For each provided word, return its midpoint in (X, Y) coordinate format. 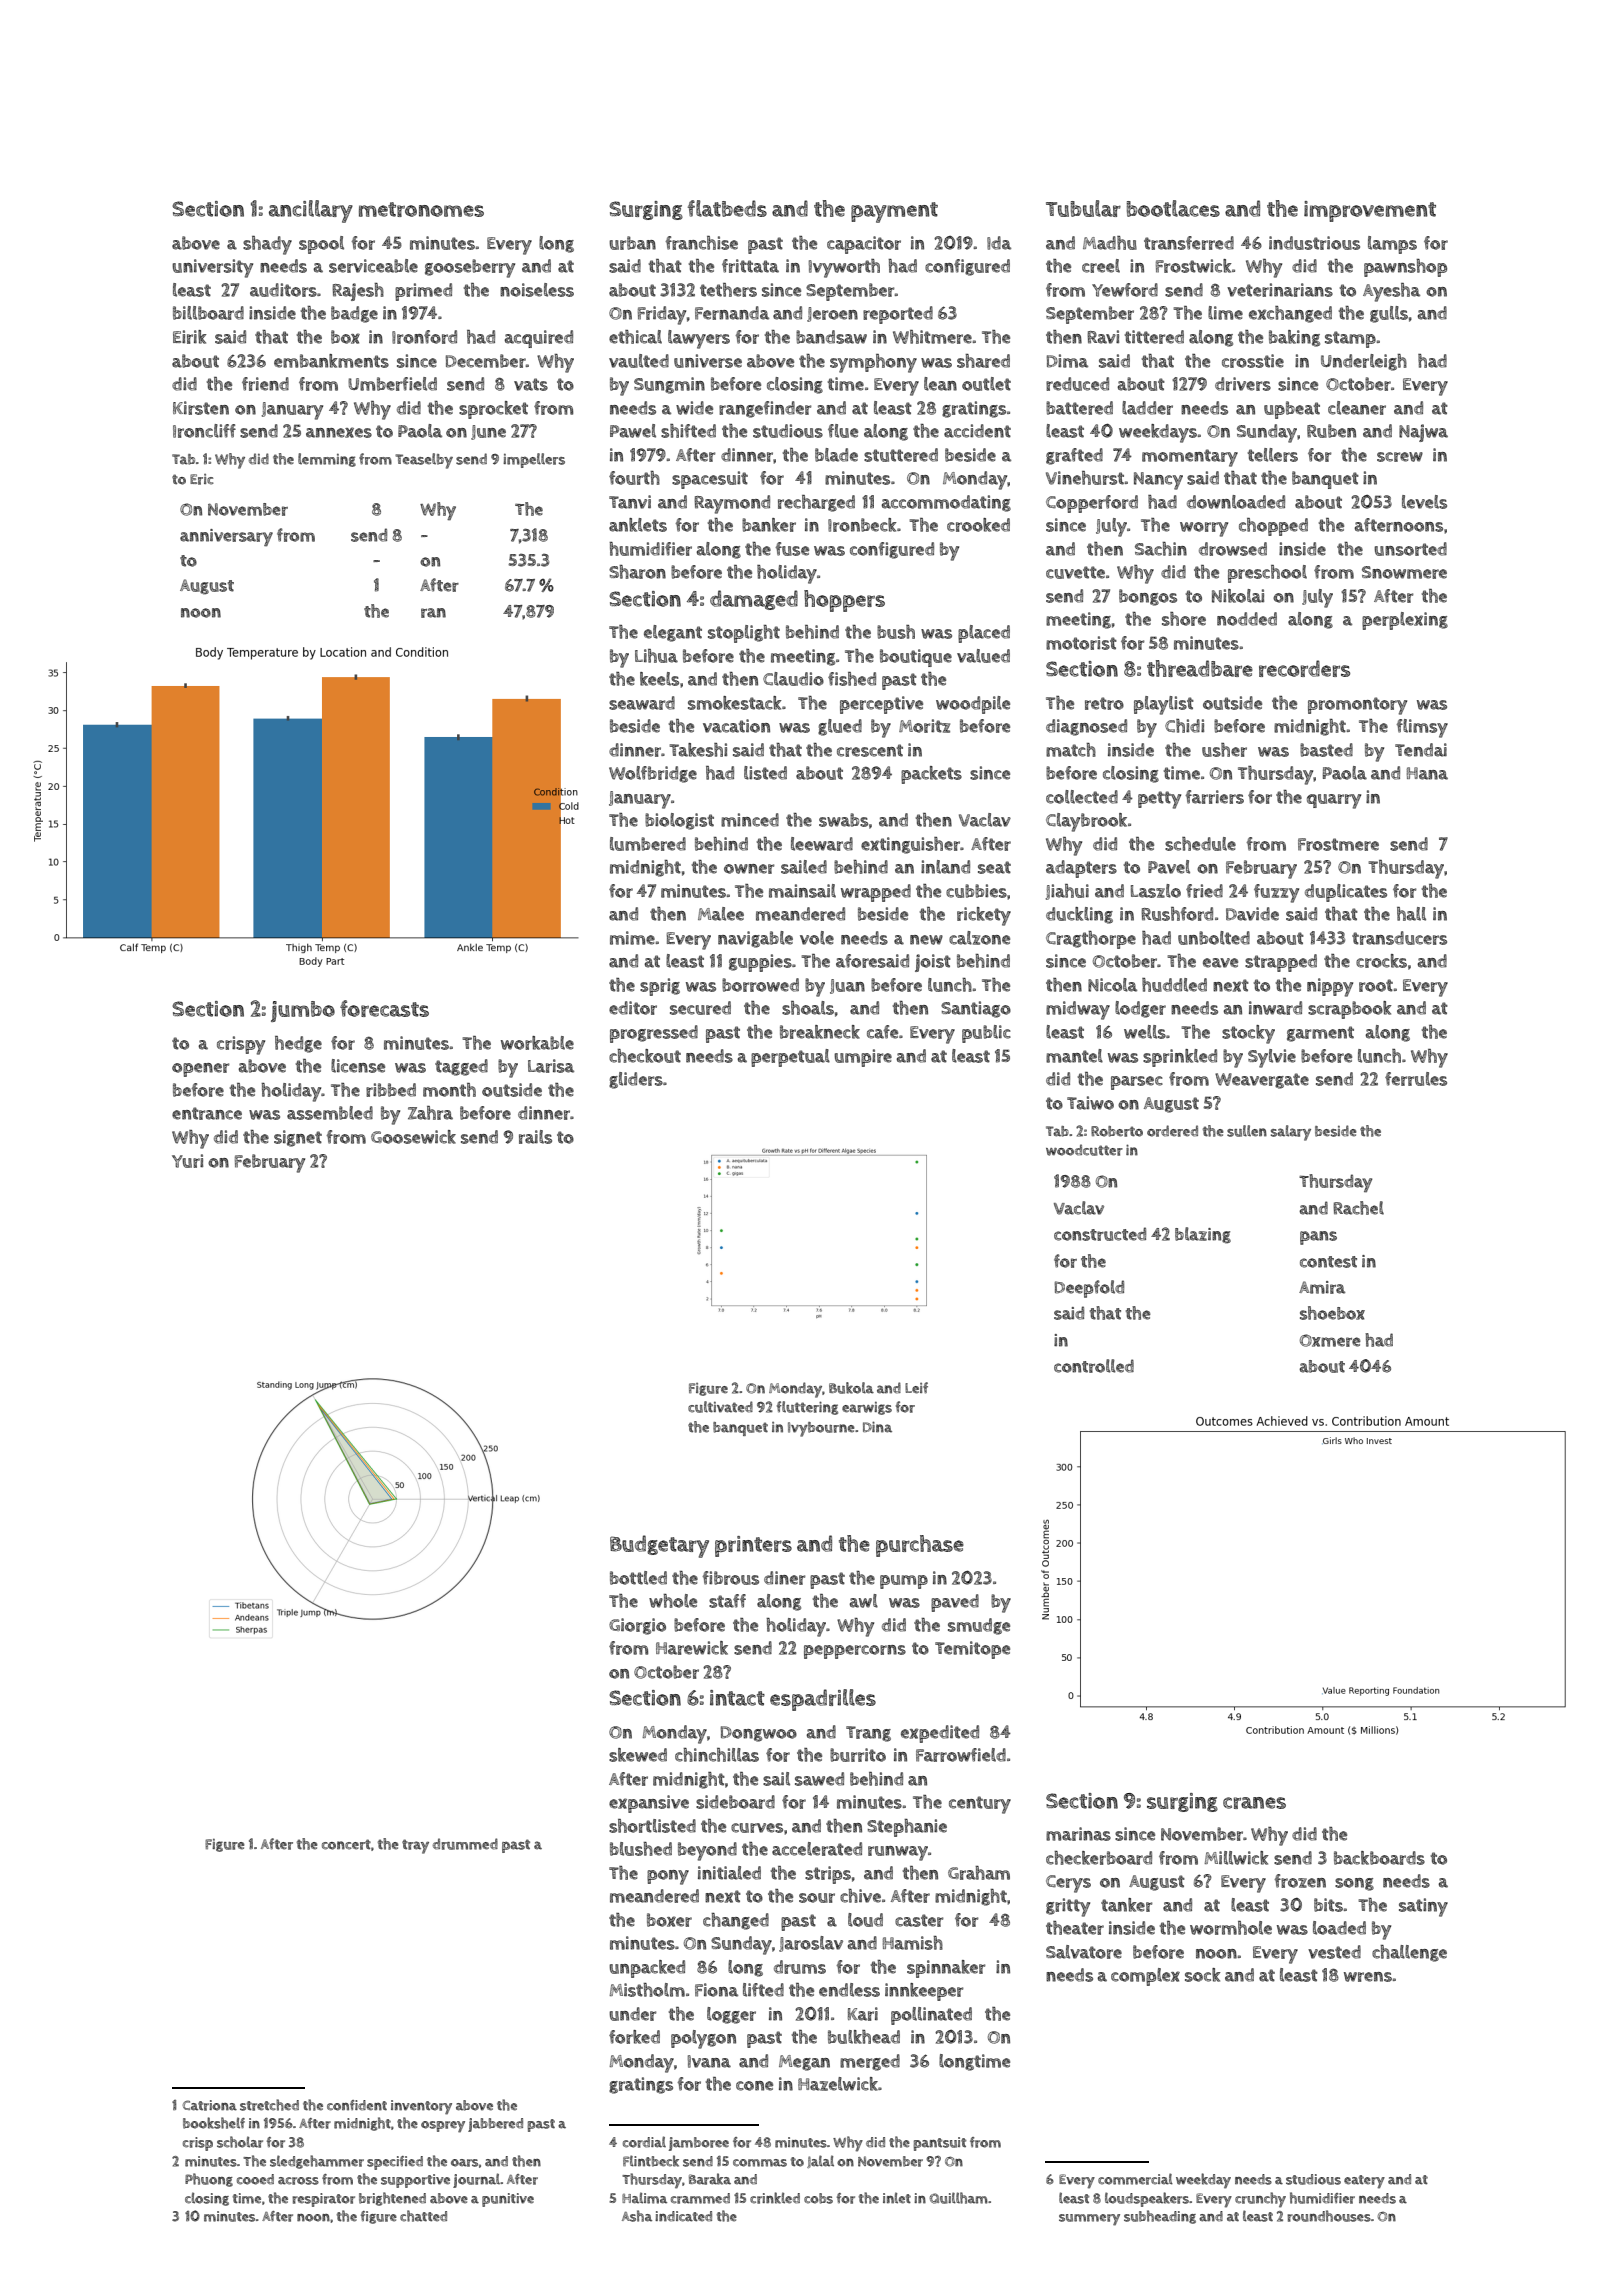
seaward (642, 703)
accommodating (946, 503)
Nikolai (1238, 596)
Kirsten (201, 408)
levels (1424, 502)
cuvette (1075, 572)
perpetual (790, 1058)
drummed (465, 1844)
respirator (323, 2200)
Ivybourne (821, 1429)
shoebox (1332, 1313)
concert (346, 1844)
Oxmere (1330, 1340)
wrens (1368, 1977)
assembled (330, 1113)
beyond (707, 1851)
